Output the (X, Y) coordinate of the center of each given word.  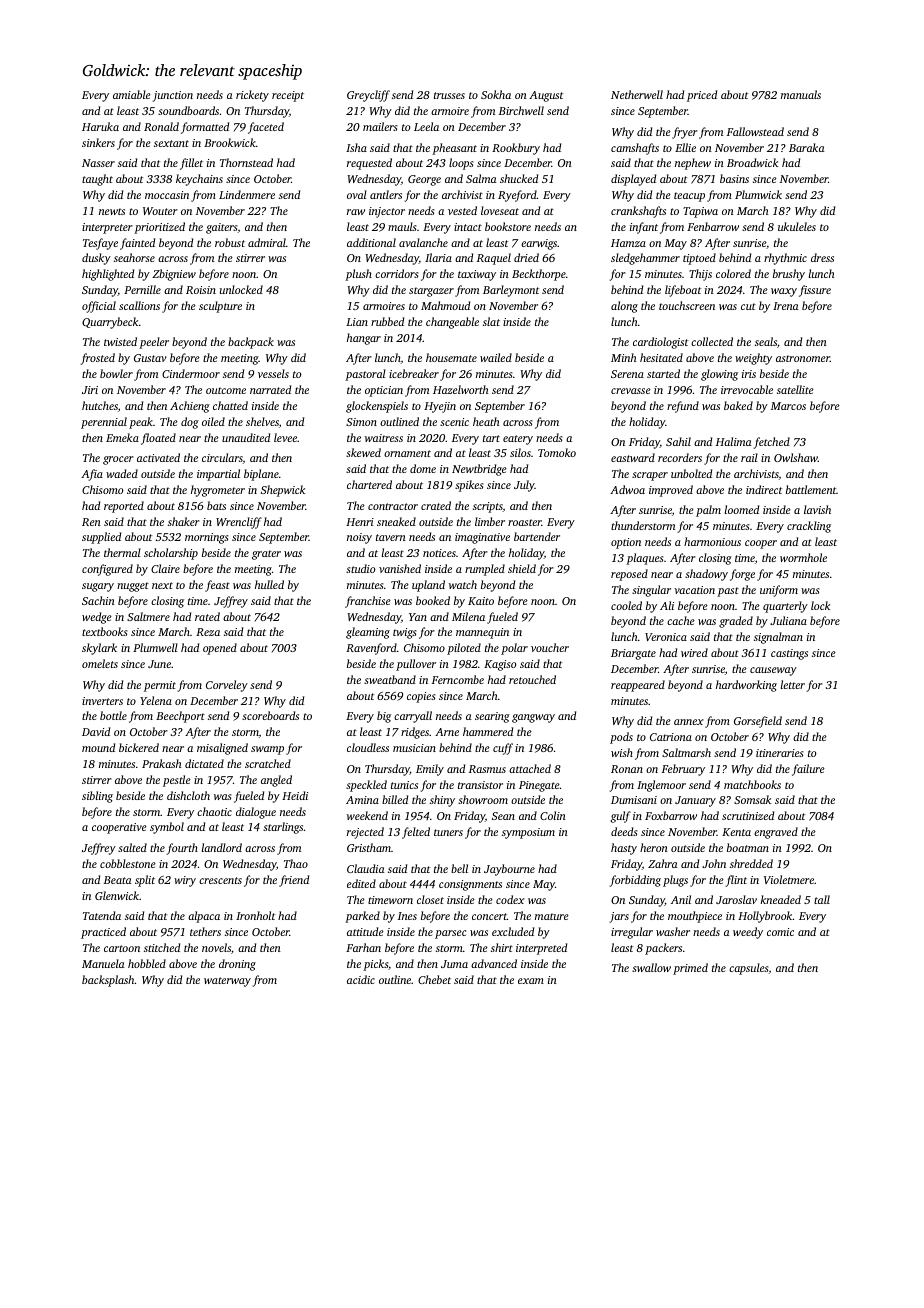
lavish (817, 509)
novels (216, 947)
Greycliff (368, 96)
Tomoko (557, 452)
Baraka (806, 147)
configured (107, 570)
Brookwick (230, 142)
